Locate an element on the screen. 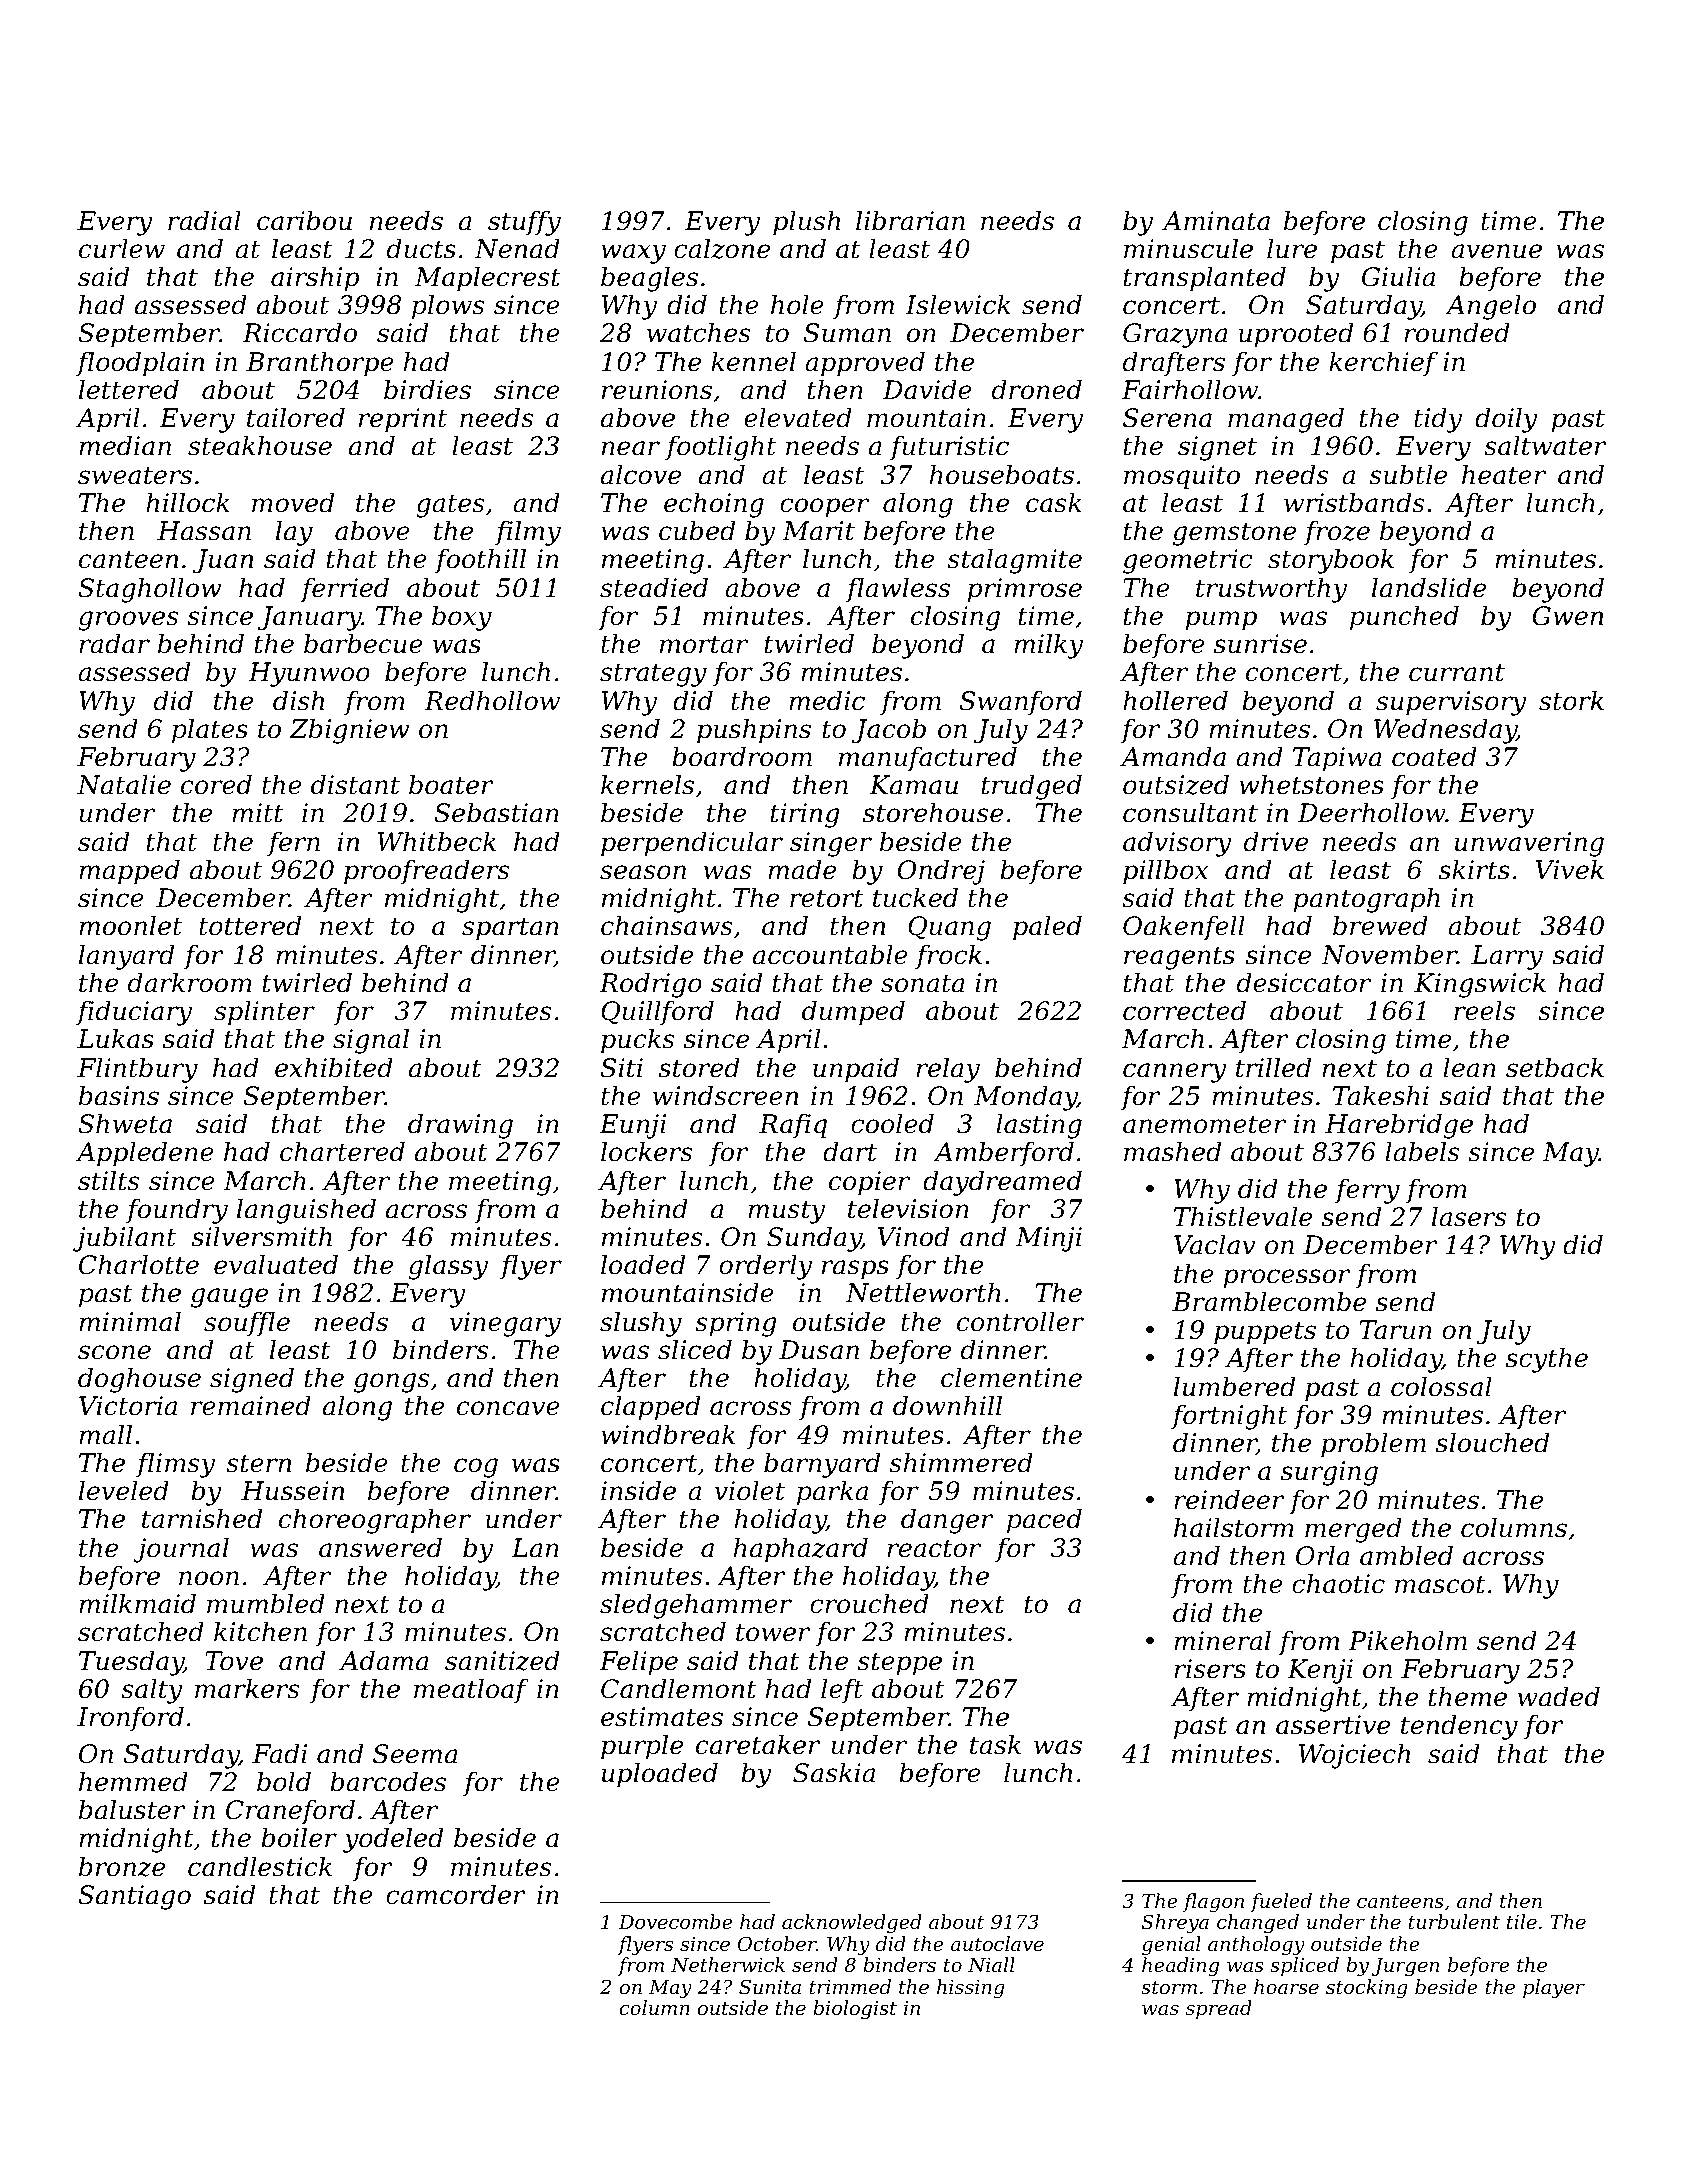 This screenshot has height=2178, width=1683. Saskia is located at coordinates (834, 1772).
